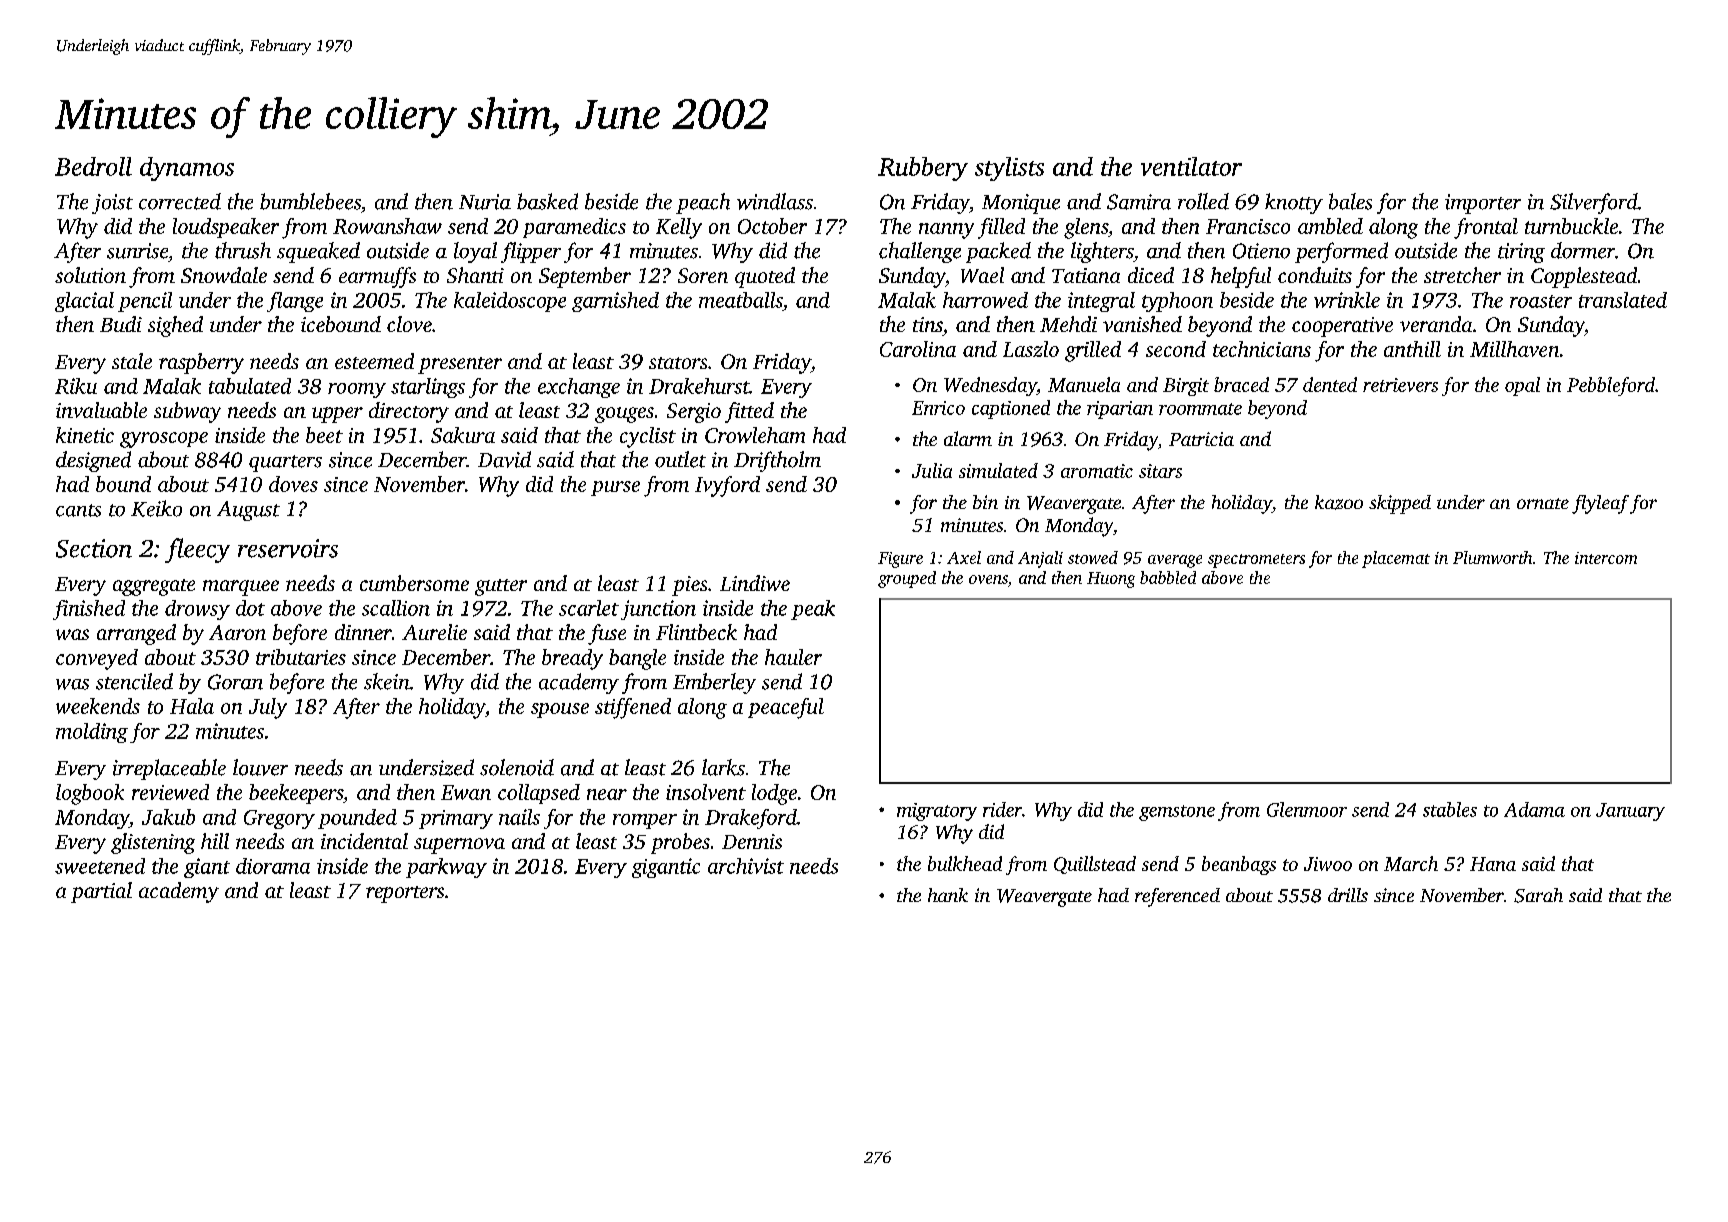 This image has height=1222, width=1728. Describe the element at coordinates (1543, 503) in the image. I see `ornate` at that location.
